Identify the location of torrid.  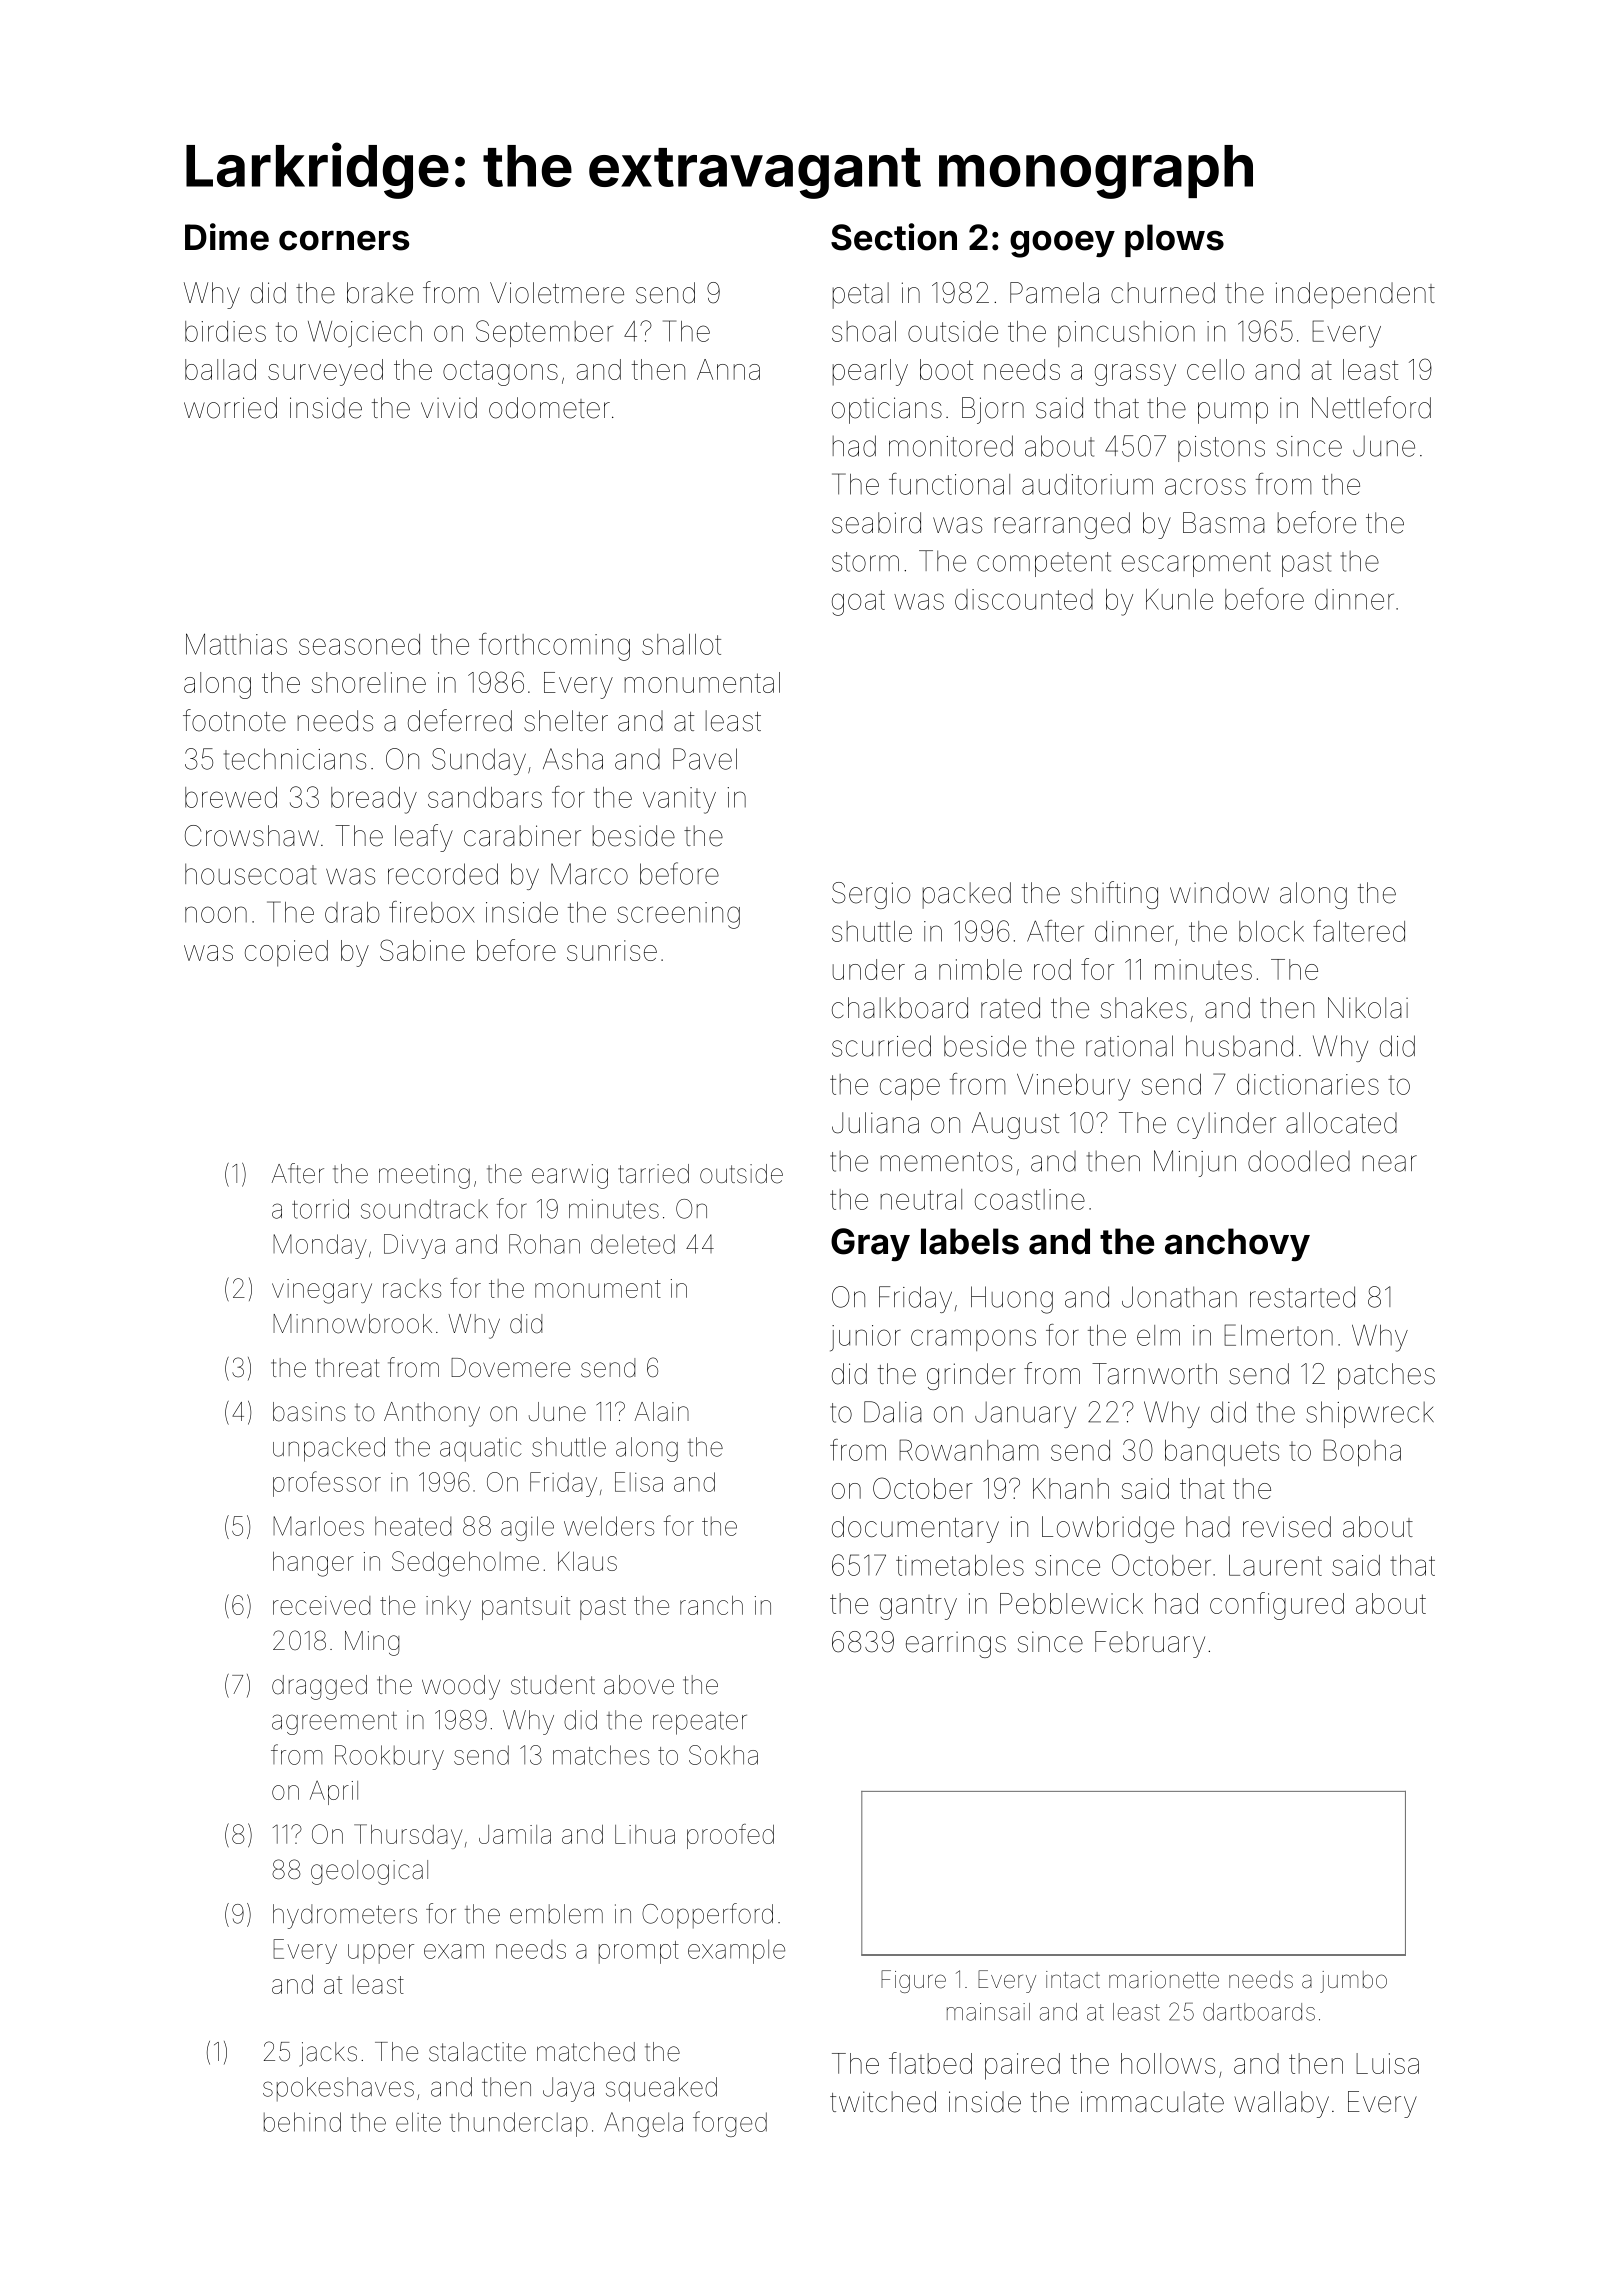
(320, 1209).
